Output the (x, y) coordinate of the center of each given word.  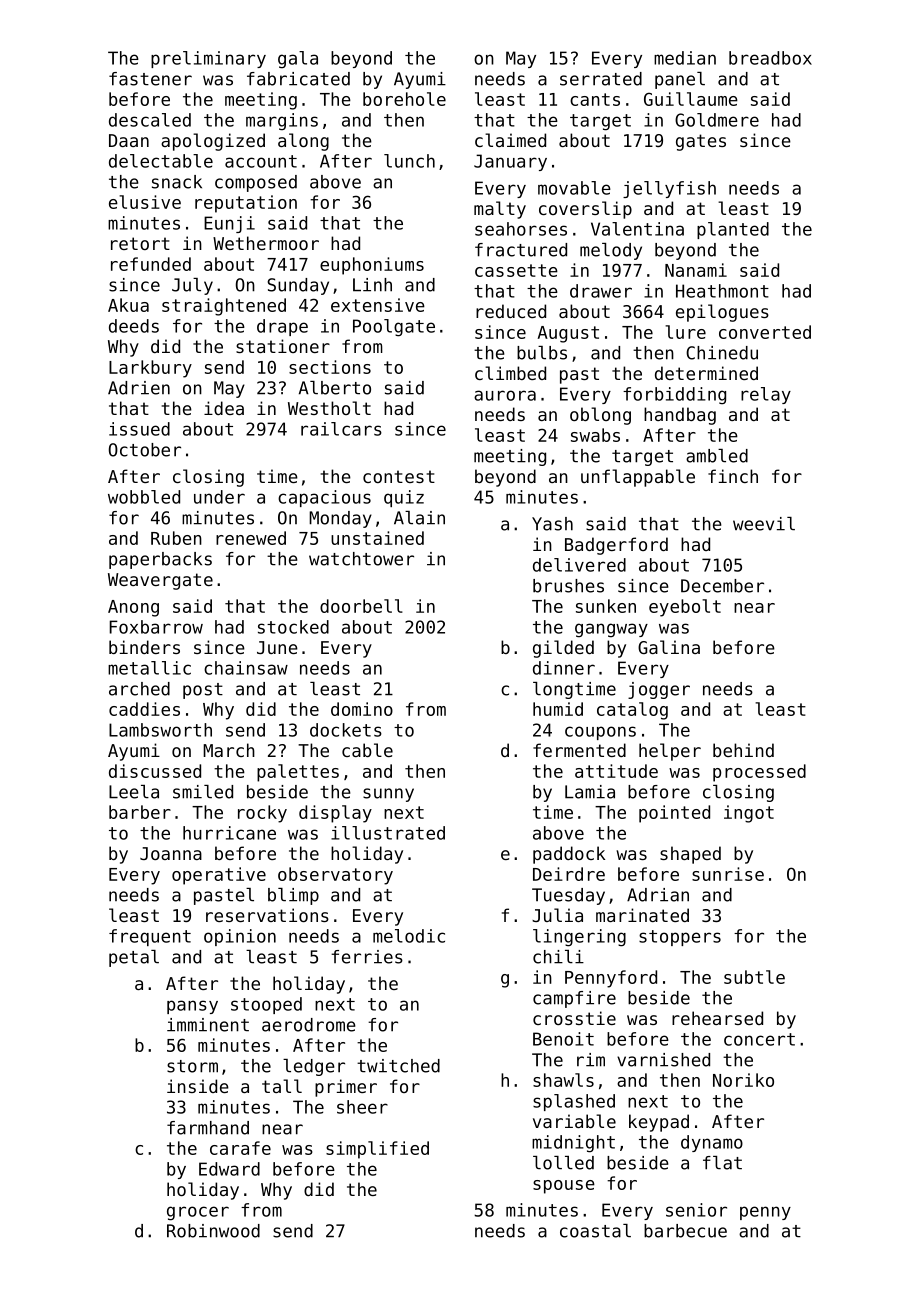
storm (192, 1066)
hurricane (229, 833)
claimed (510, 140)
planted (733, 230)
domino (362, 709)
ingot (749, 814)
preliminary (208, 59)
